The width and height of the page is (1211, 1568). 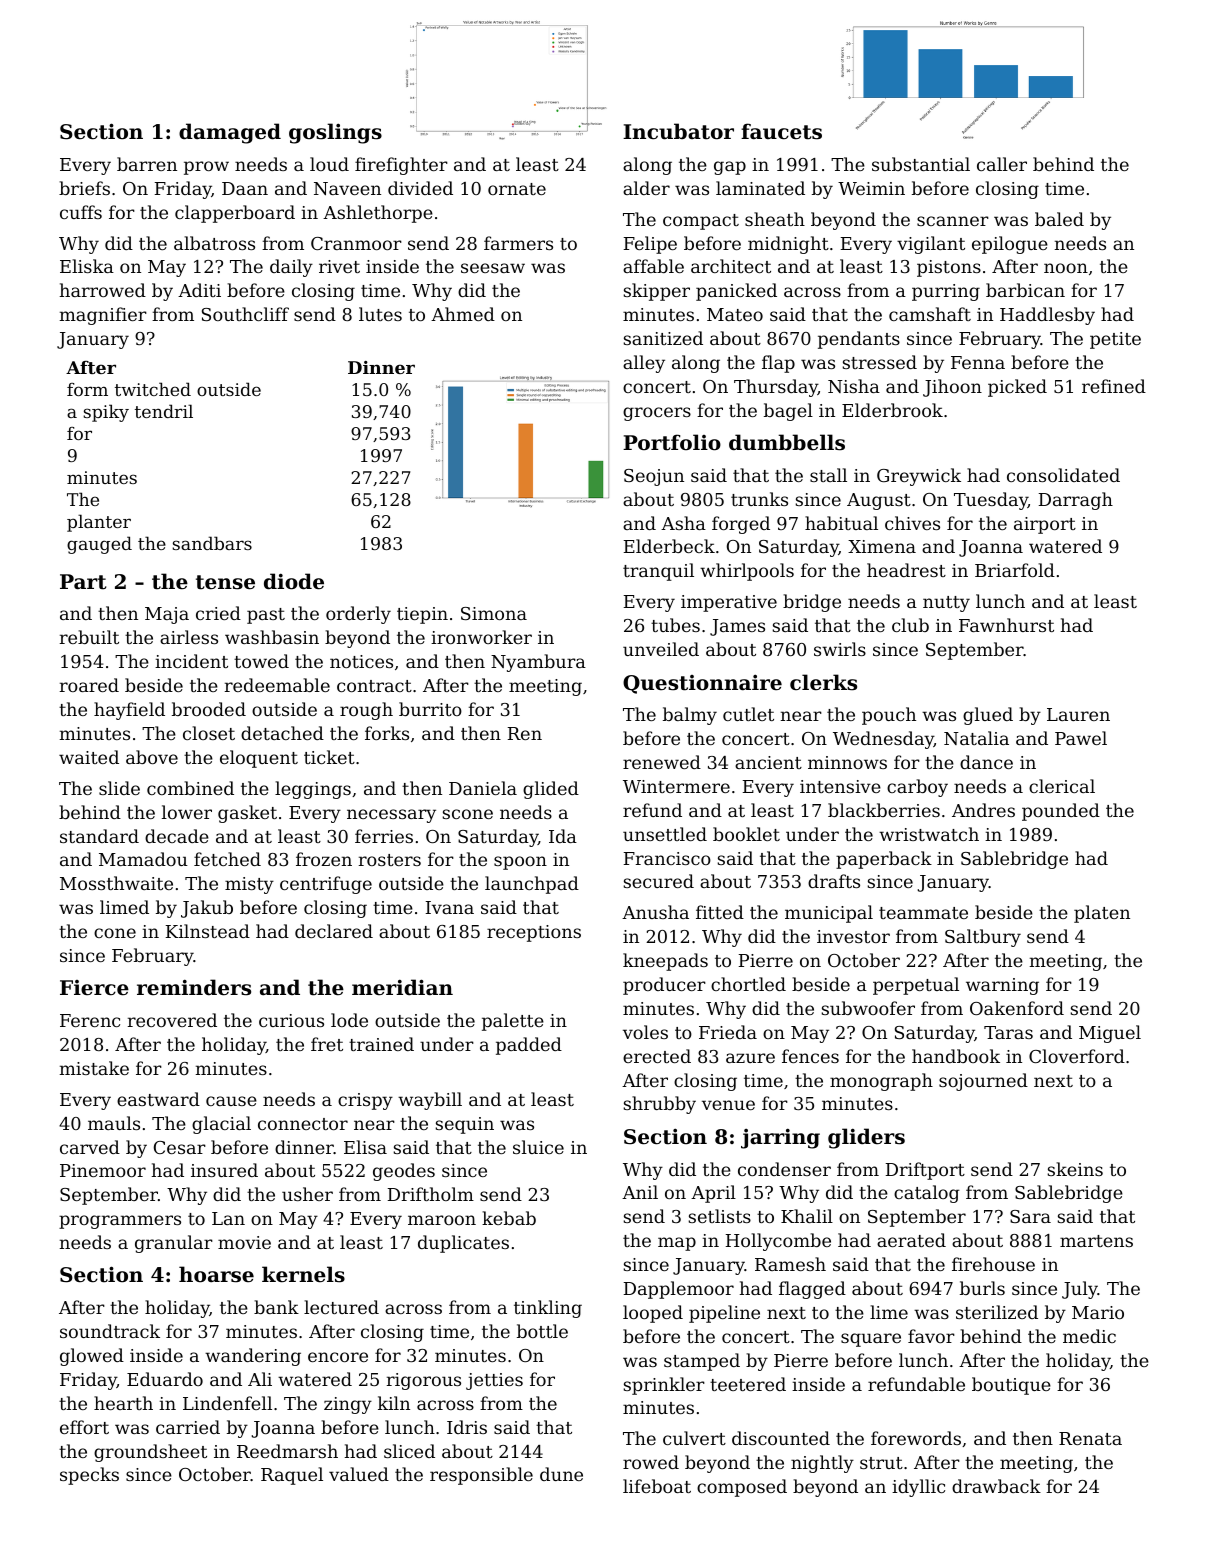 I want to click on firefighter, so click(x=401, y=166).
